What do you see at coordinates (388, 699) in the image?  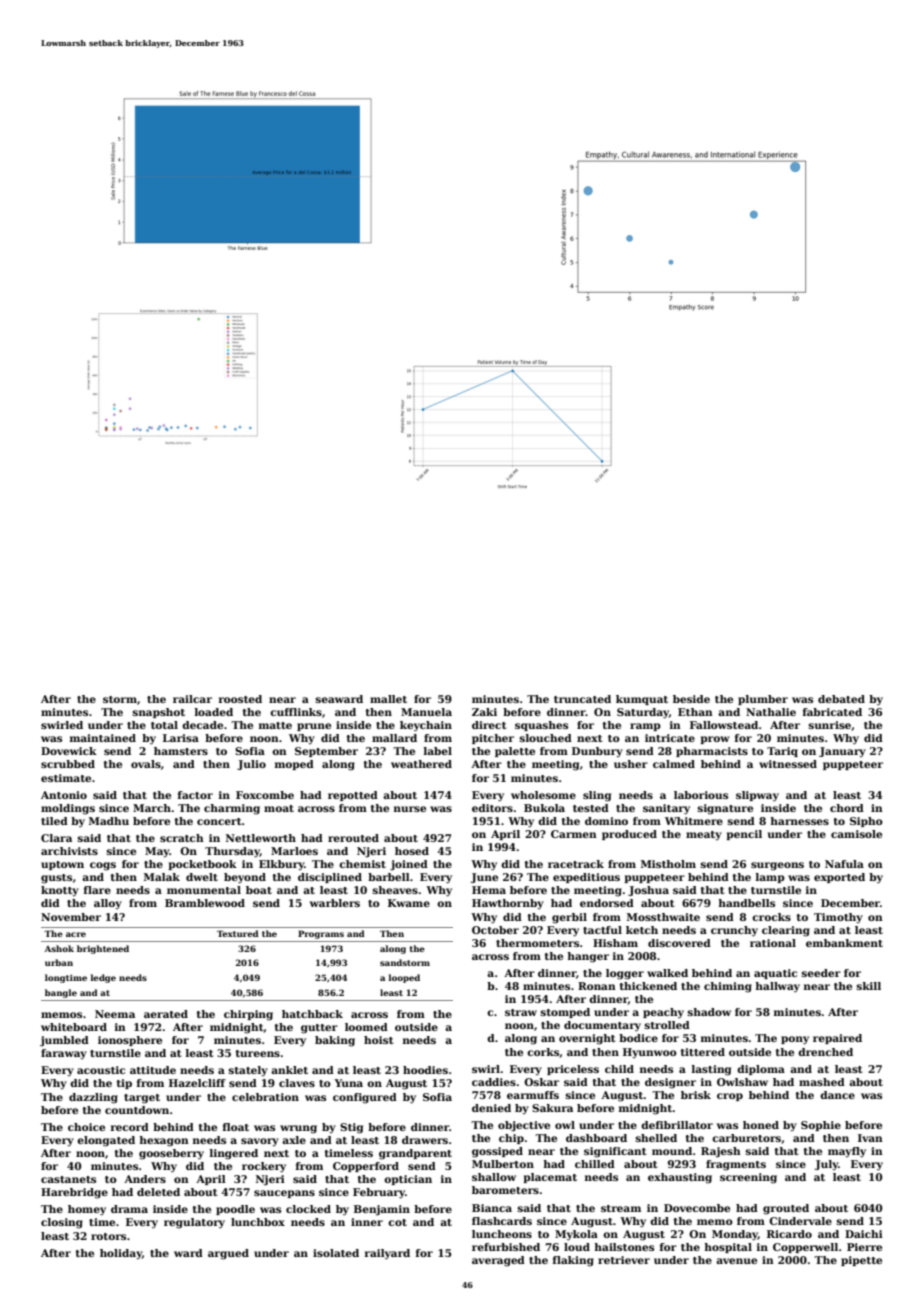 I see `mallet` at bounding box center [388, 699].
